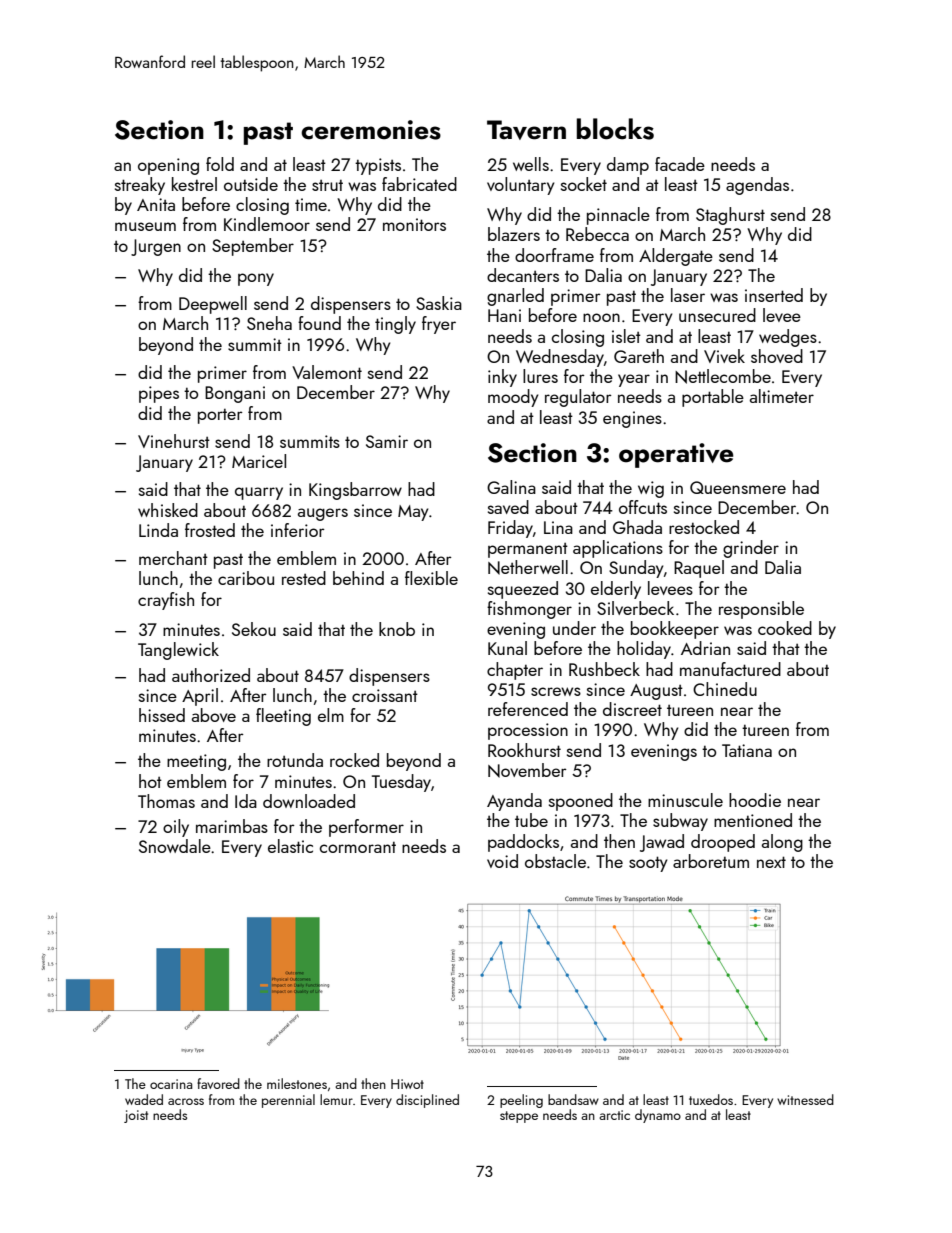  Describe the element at coordinates (385, 695) in the document. I see `croissant` at that location.
